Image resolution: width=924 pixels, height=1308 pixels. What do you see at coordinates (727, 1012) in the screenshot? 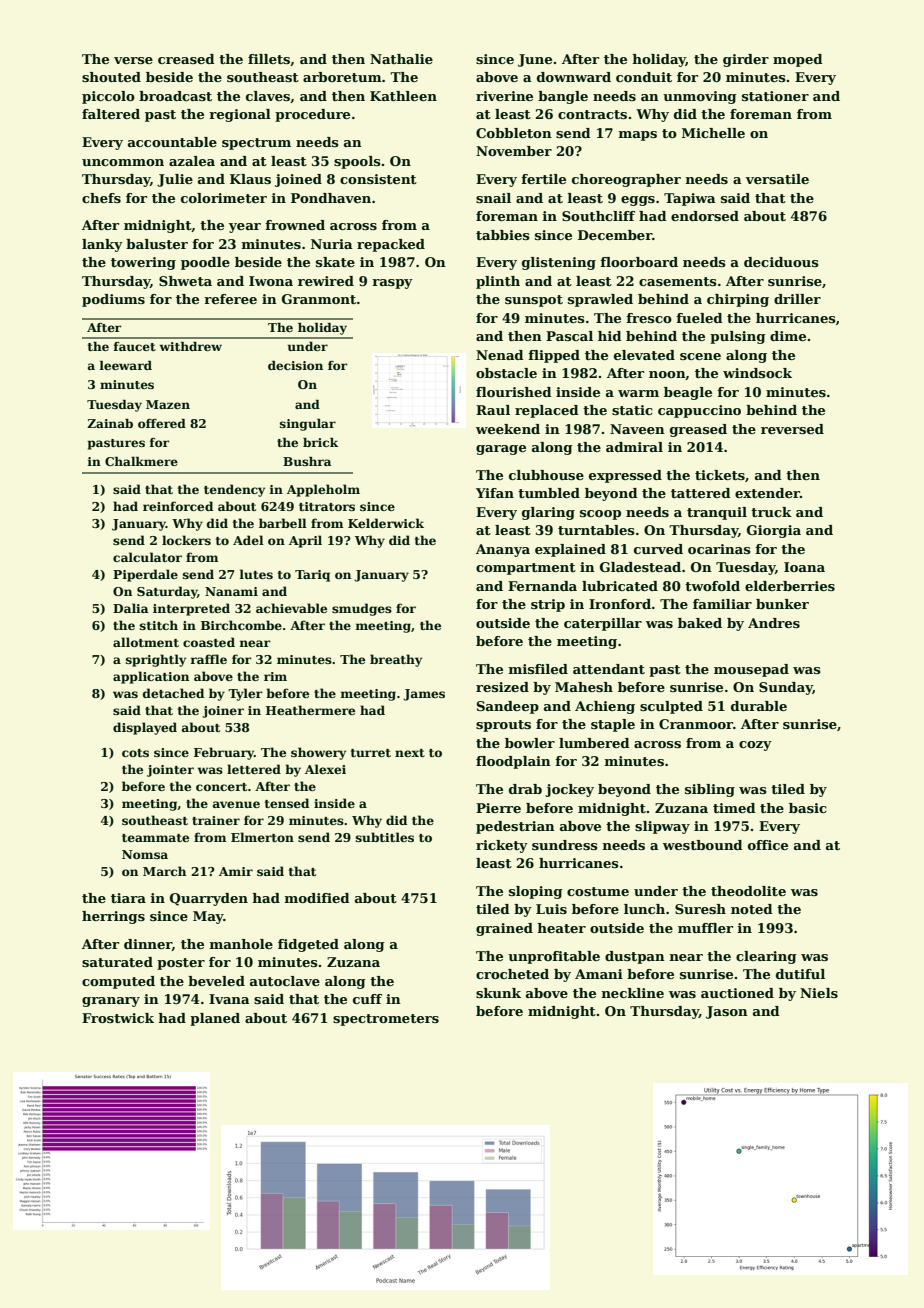
I see `Jason` at bounding box center [727, 1012].
